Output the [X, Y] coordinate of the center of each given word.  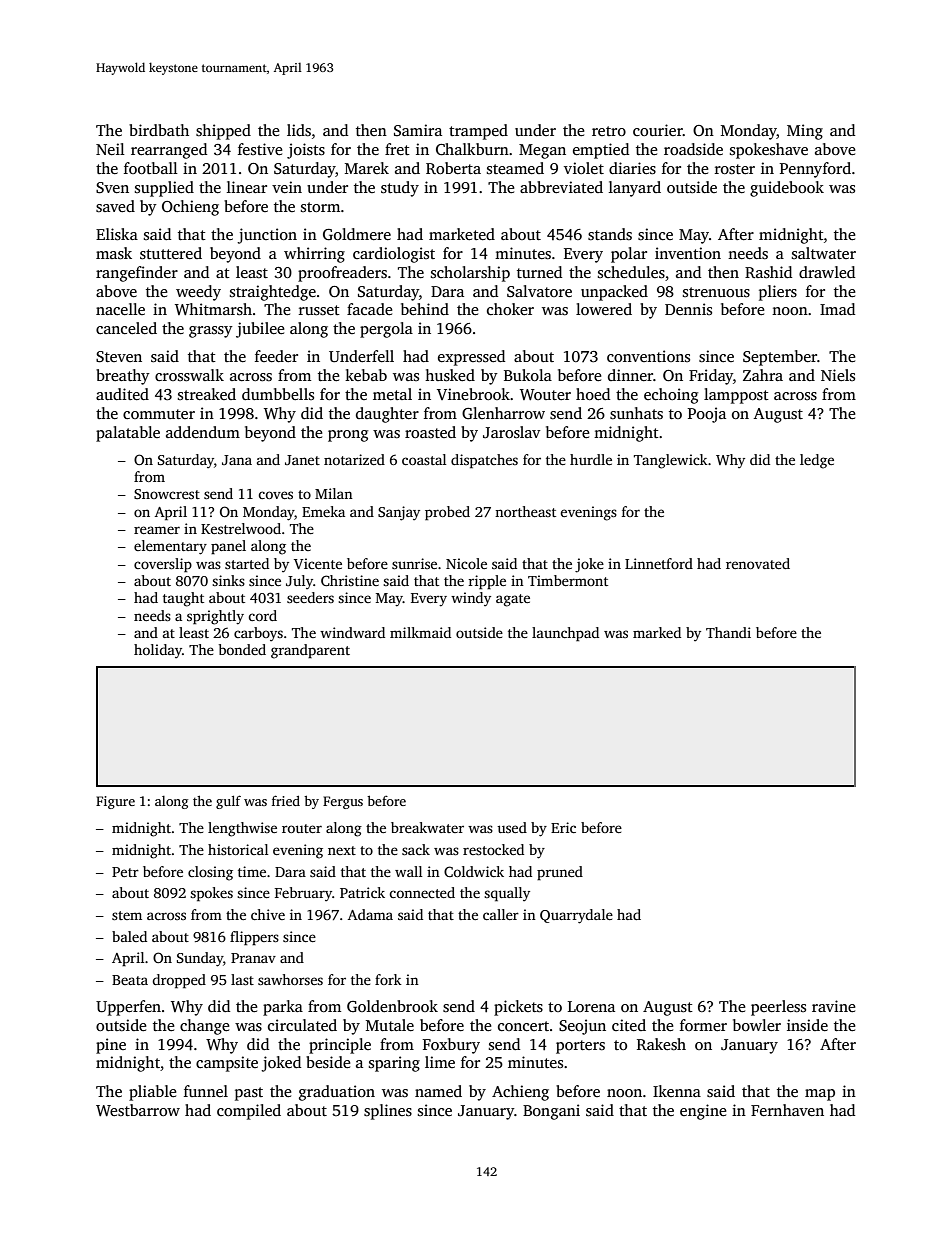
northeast [525, 511]
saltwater [824, 253]
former [703, 1025]
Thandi [728, 632]
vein [287, 187]
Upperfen [128, 1008]
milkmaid [420, 632]
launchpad [565, 634]
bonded [242, 649]
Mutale [390, 1025]
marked [657, 632]
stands [610, 234]
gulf [228, 802]
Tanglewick [671, 461]
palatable [128, 434]
